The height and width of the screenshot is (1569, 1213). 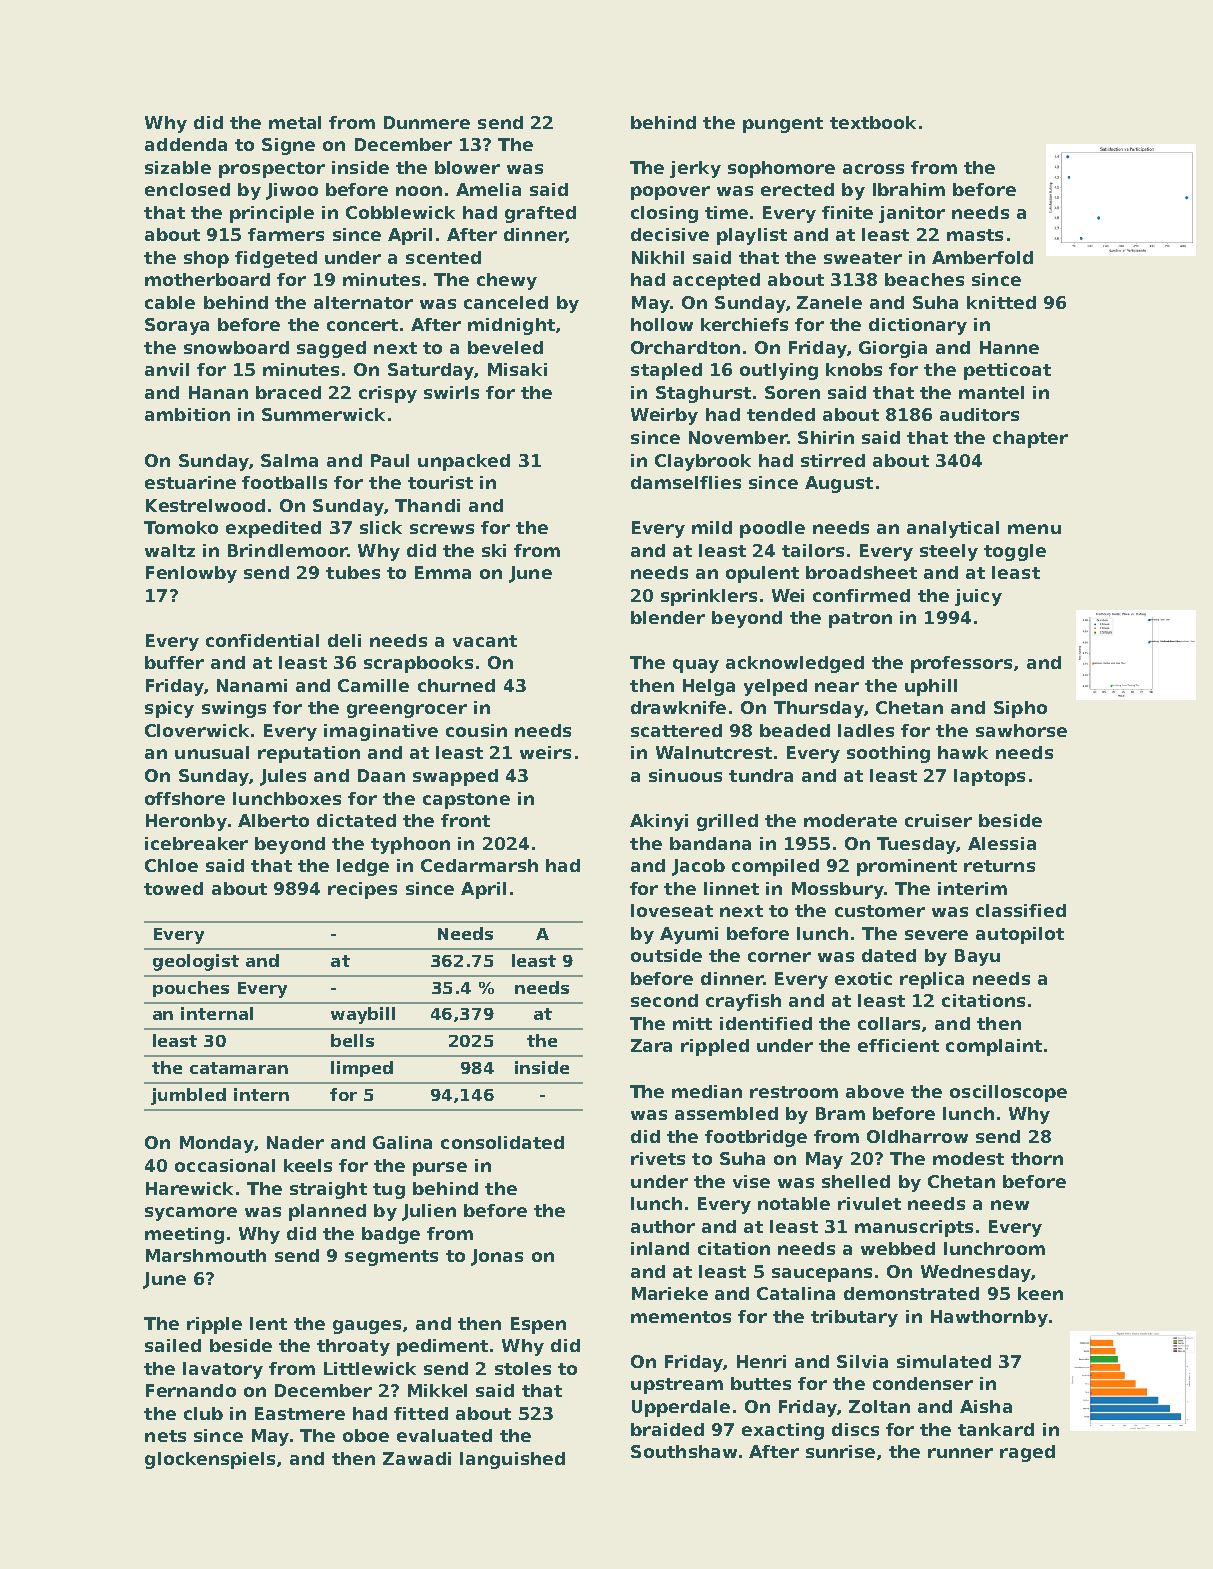 What do you see at coordinates (783, 125) in the screenshot?
I see `pungent` at bounding box center [783, 125].
